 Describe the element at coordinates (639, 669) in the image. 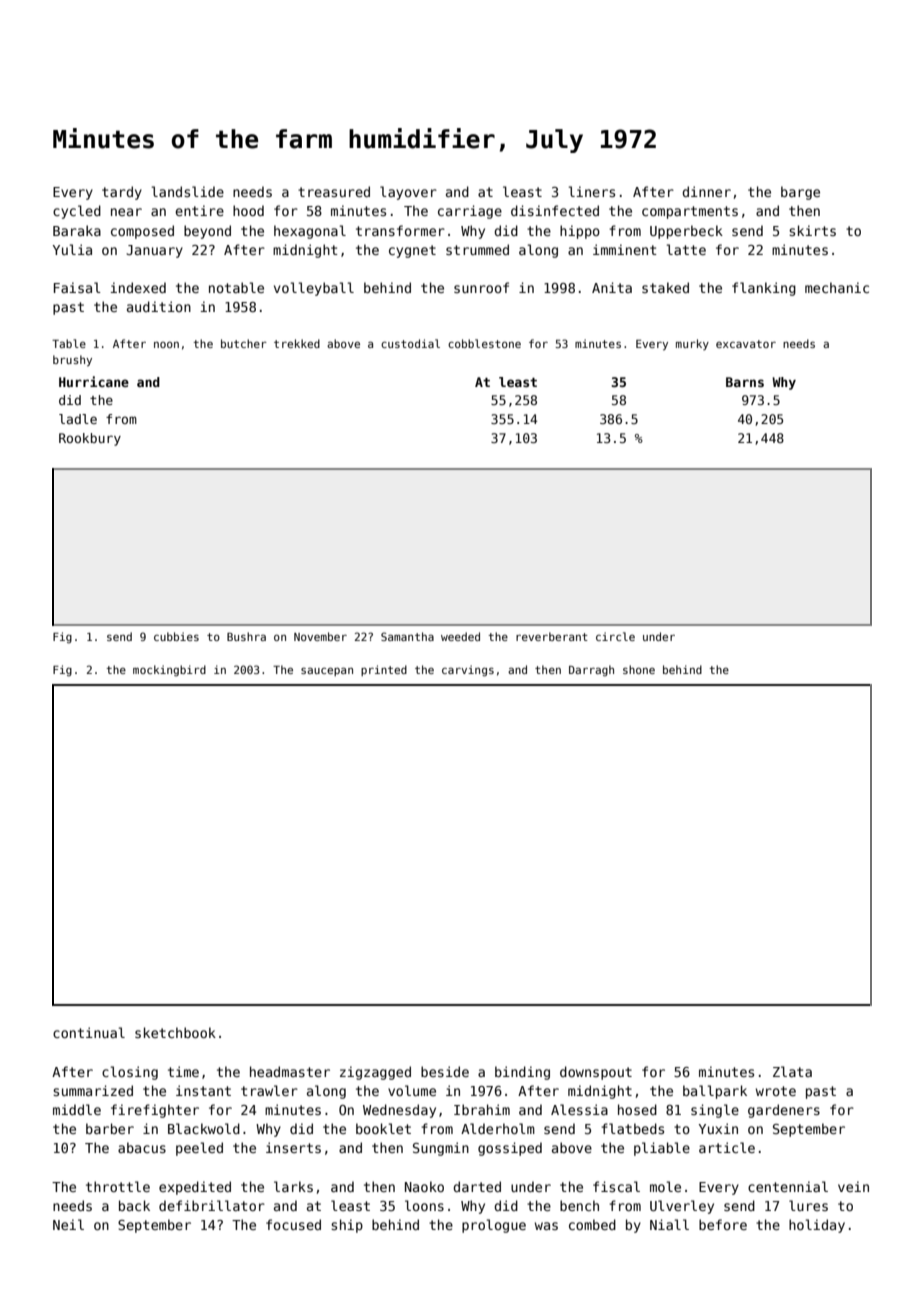

I see `shone` at that location.
